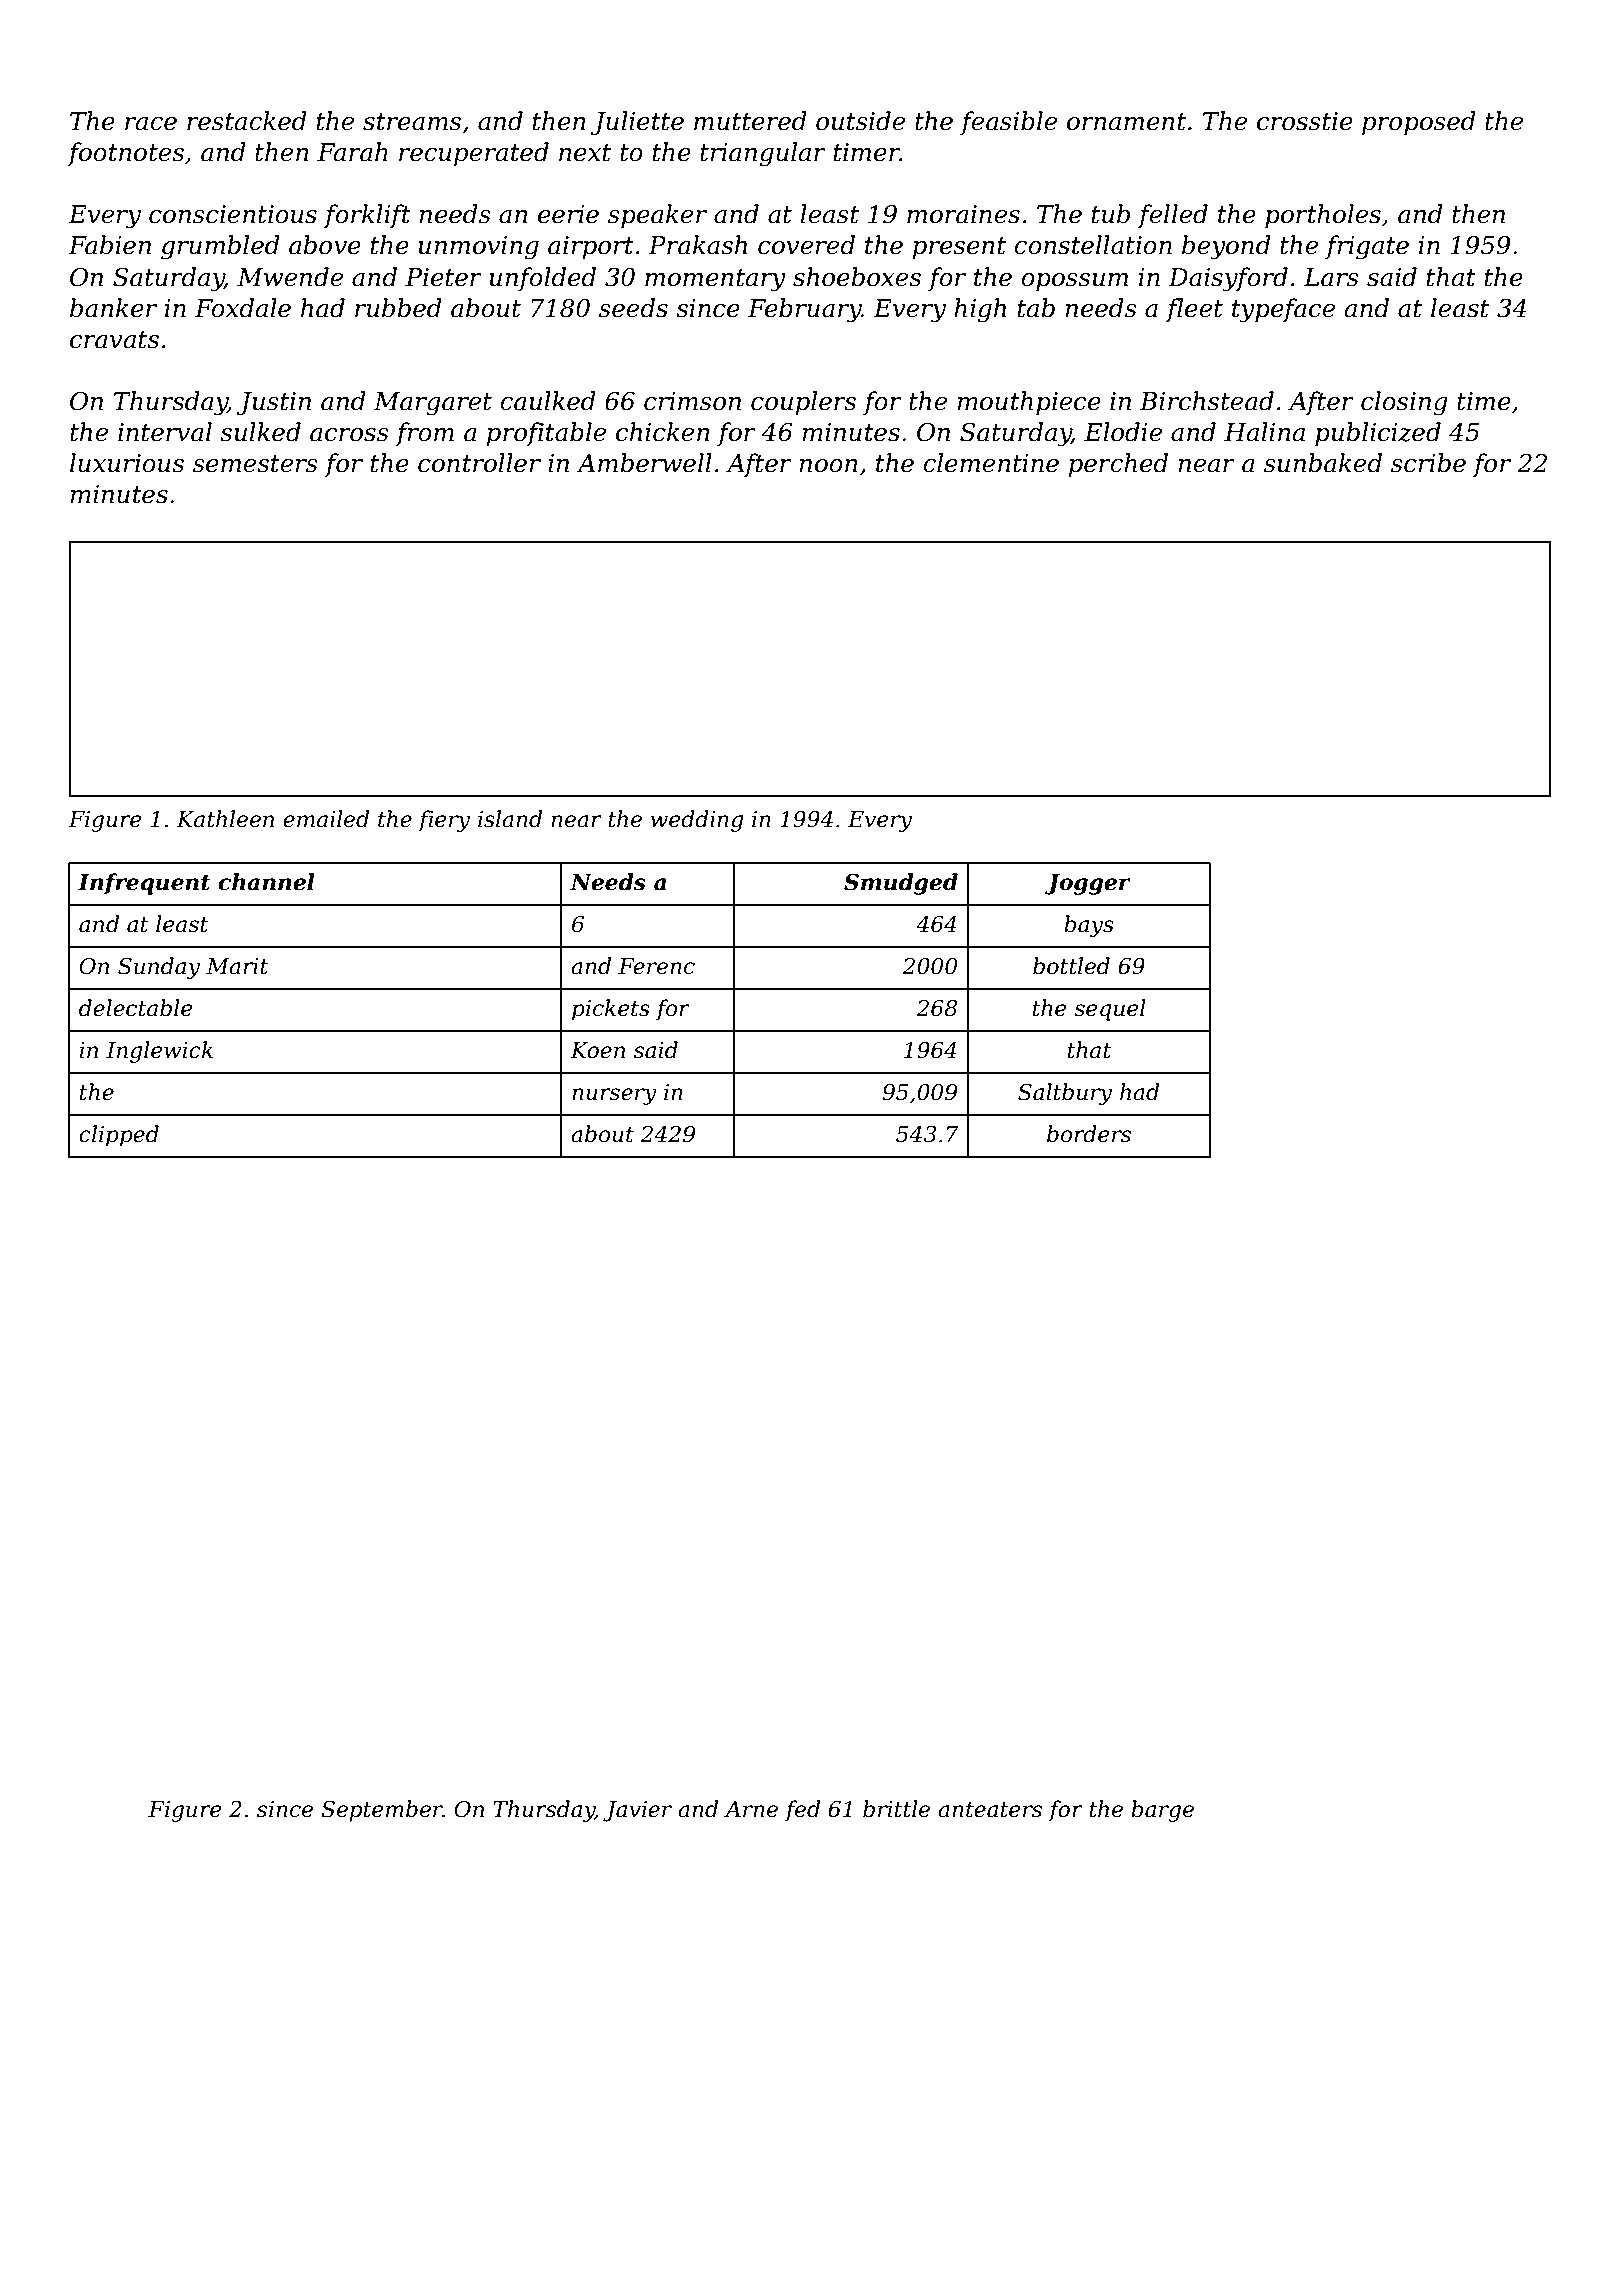 The image size is (1620, 2292). Describe the element at coordinates (1367, 247) in the screenshot. I see `frigate` at that location.
